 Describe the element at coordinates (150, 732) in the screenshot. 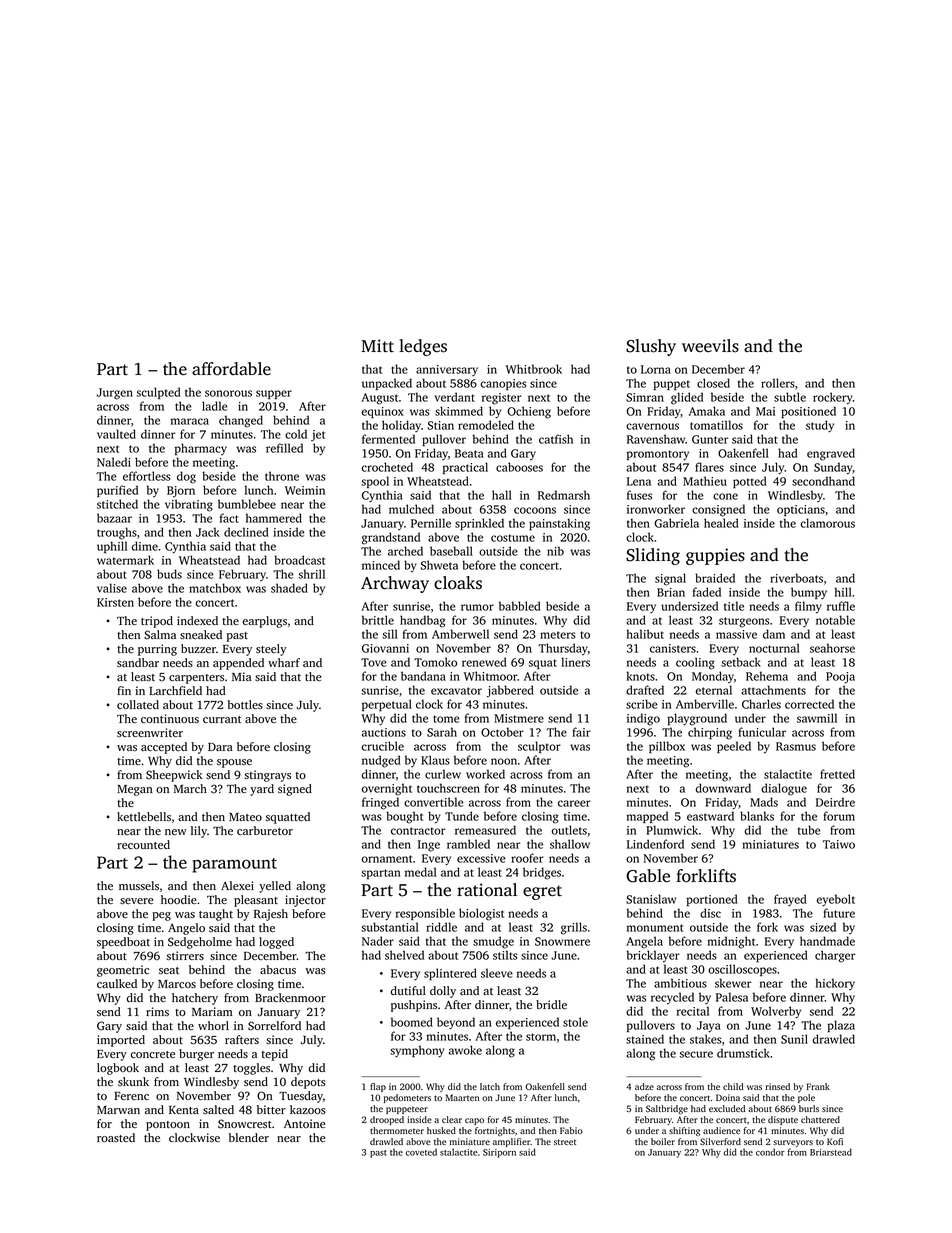

I see `screenwriter` at that location.
